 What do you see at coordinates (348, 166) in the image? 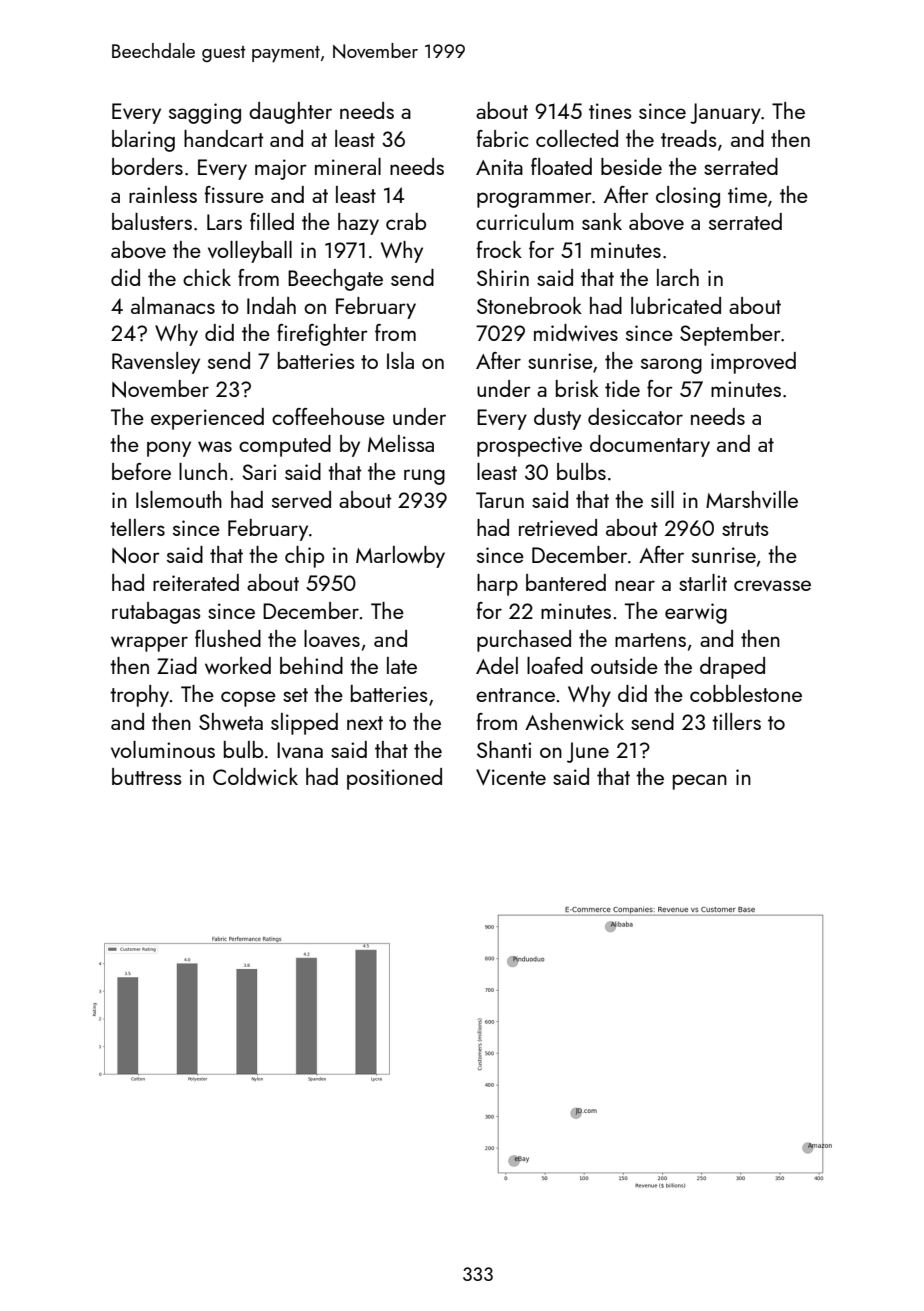
I see `mineral` at bounding box center [348, 166].
